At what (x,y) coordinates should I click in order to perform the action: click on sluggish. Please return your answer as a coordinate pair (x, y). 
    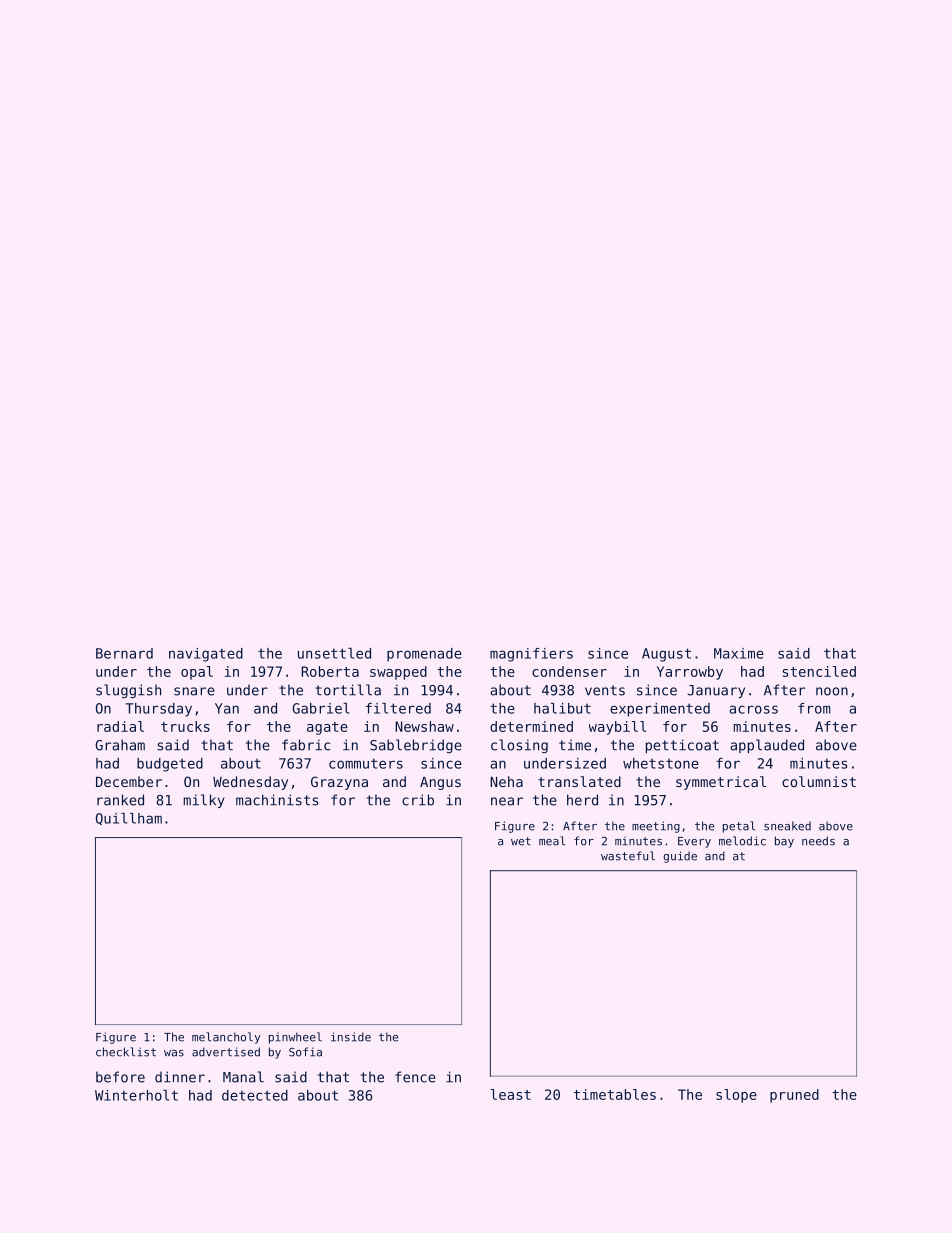
    Looking at the image, I should click on (128, 691).
